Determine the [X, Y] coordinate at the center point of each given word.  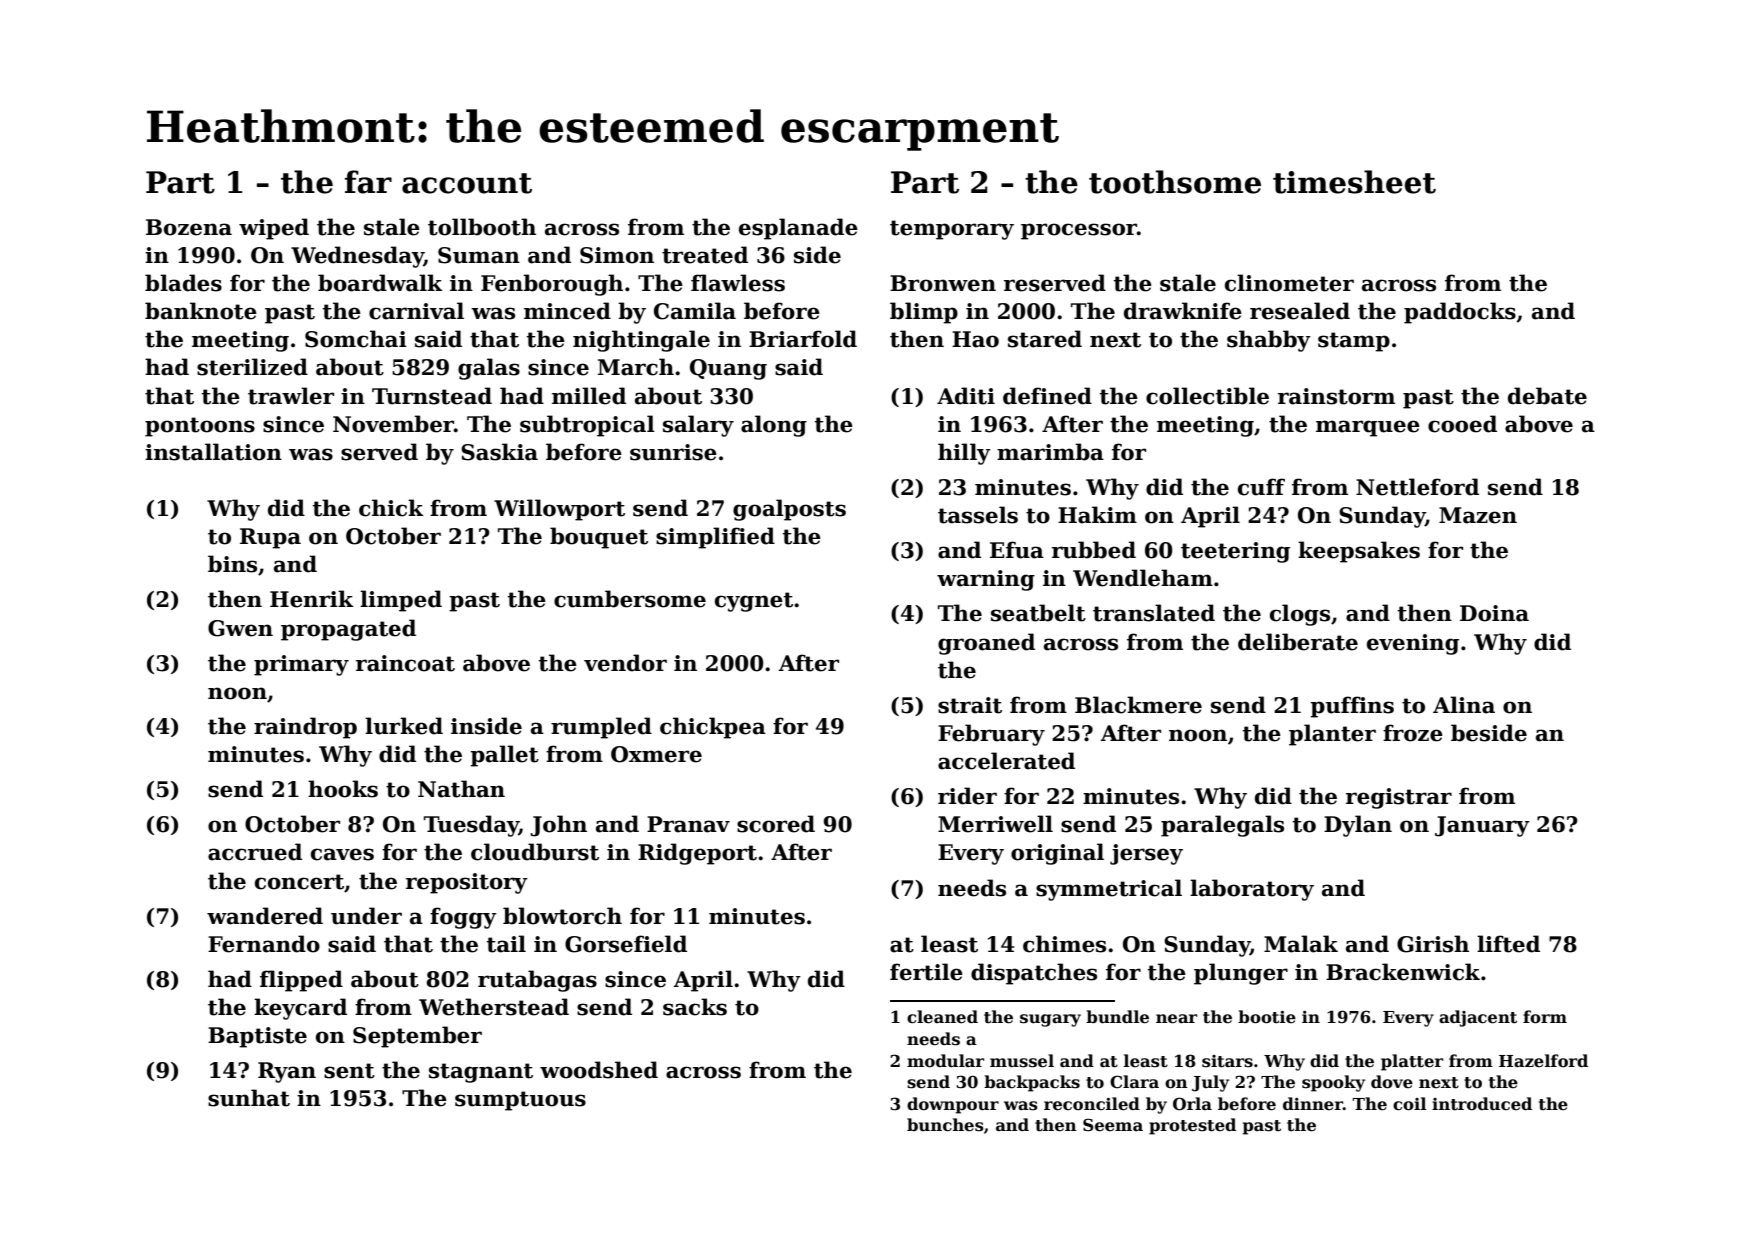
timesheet [1354, 182]
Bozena [189, 227]
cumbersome [630, 599]
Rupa [270, 538]
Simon [617, 255]
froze [1413, 733]
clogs [1300, 615]
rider [967, 796]
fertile [926, 972]
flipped [301, 981]
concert [299, 882]
